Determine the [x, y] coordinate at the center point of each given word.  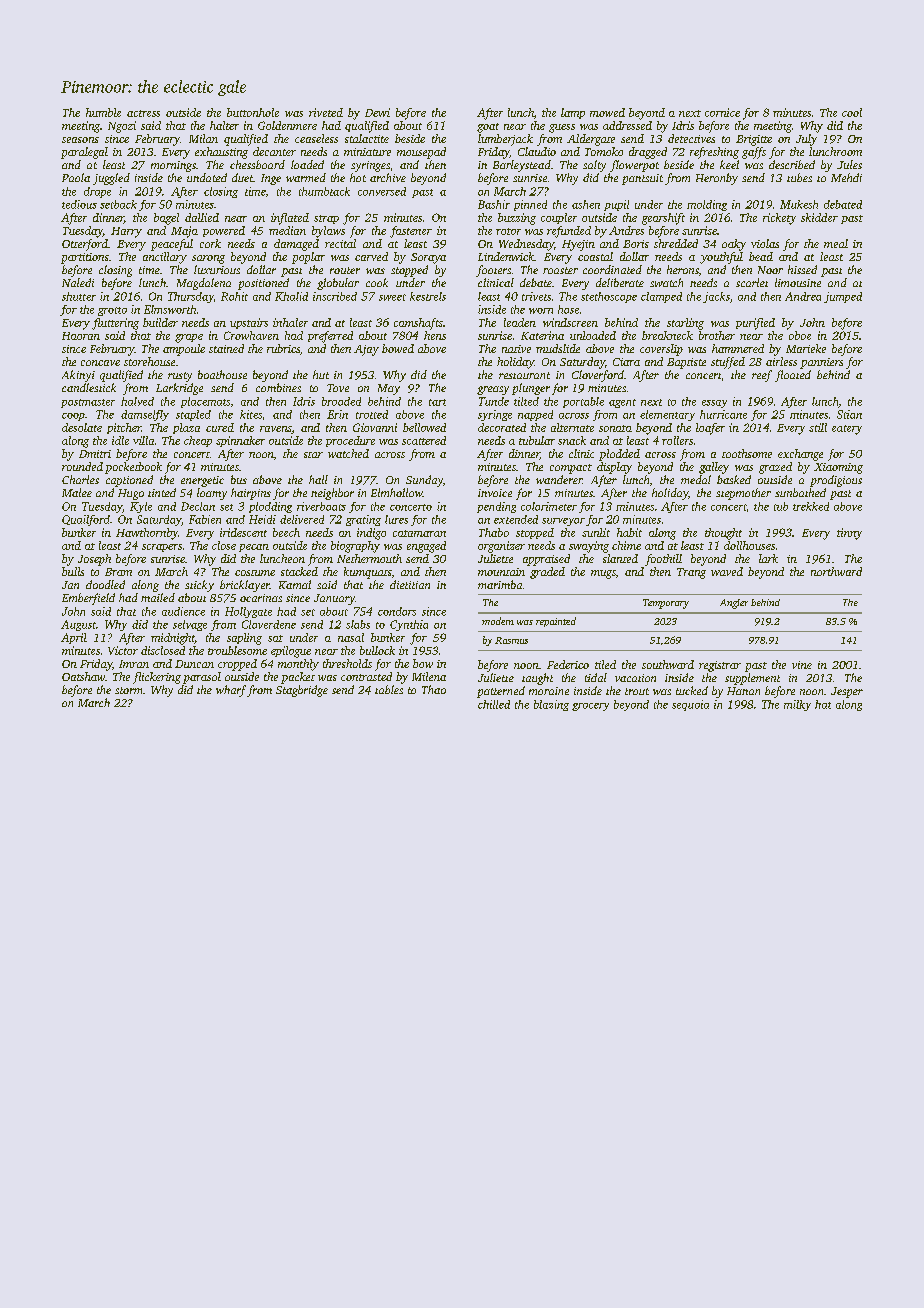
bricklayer [245, 586]
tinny [849, 534]
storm [128, 690]
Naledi [78, 282]
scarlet [752, 282]
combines [278, 387]
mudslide [558, 348]
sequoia [690, 705]
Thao [434, 689]
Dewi [377, 112]
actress [143, 113]
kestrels [428, 296]
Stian [849, 414]
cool [852, 112]
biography [355, 547]
